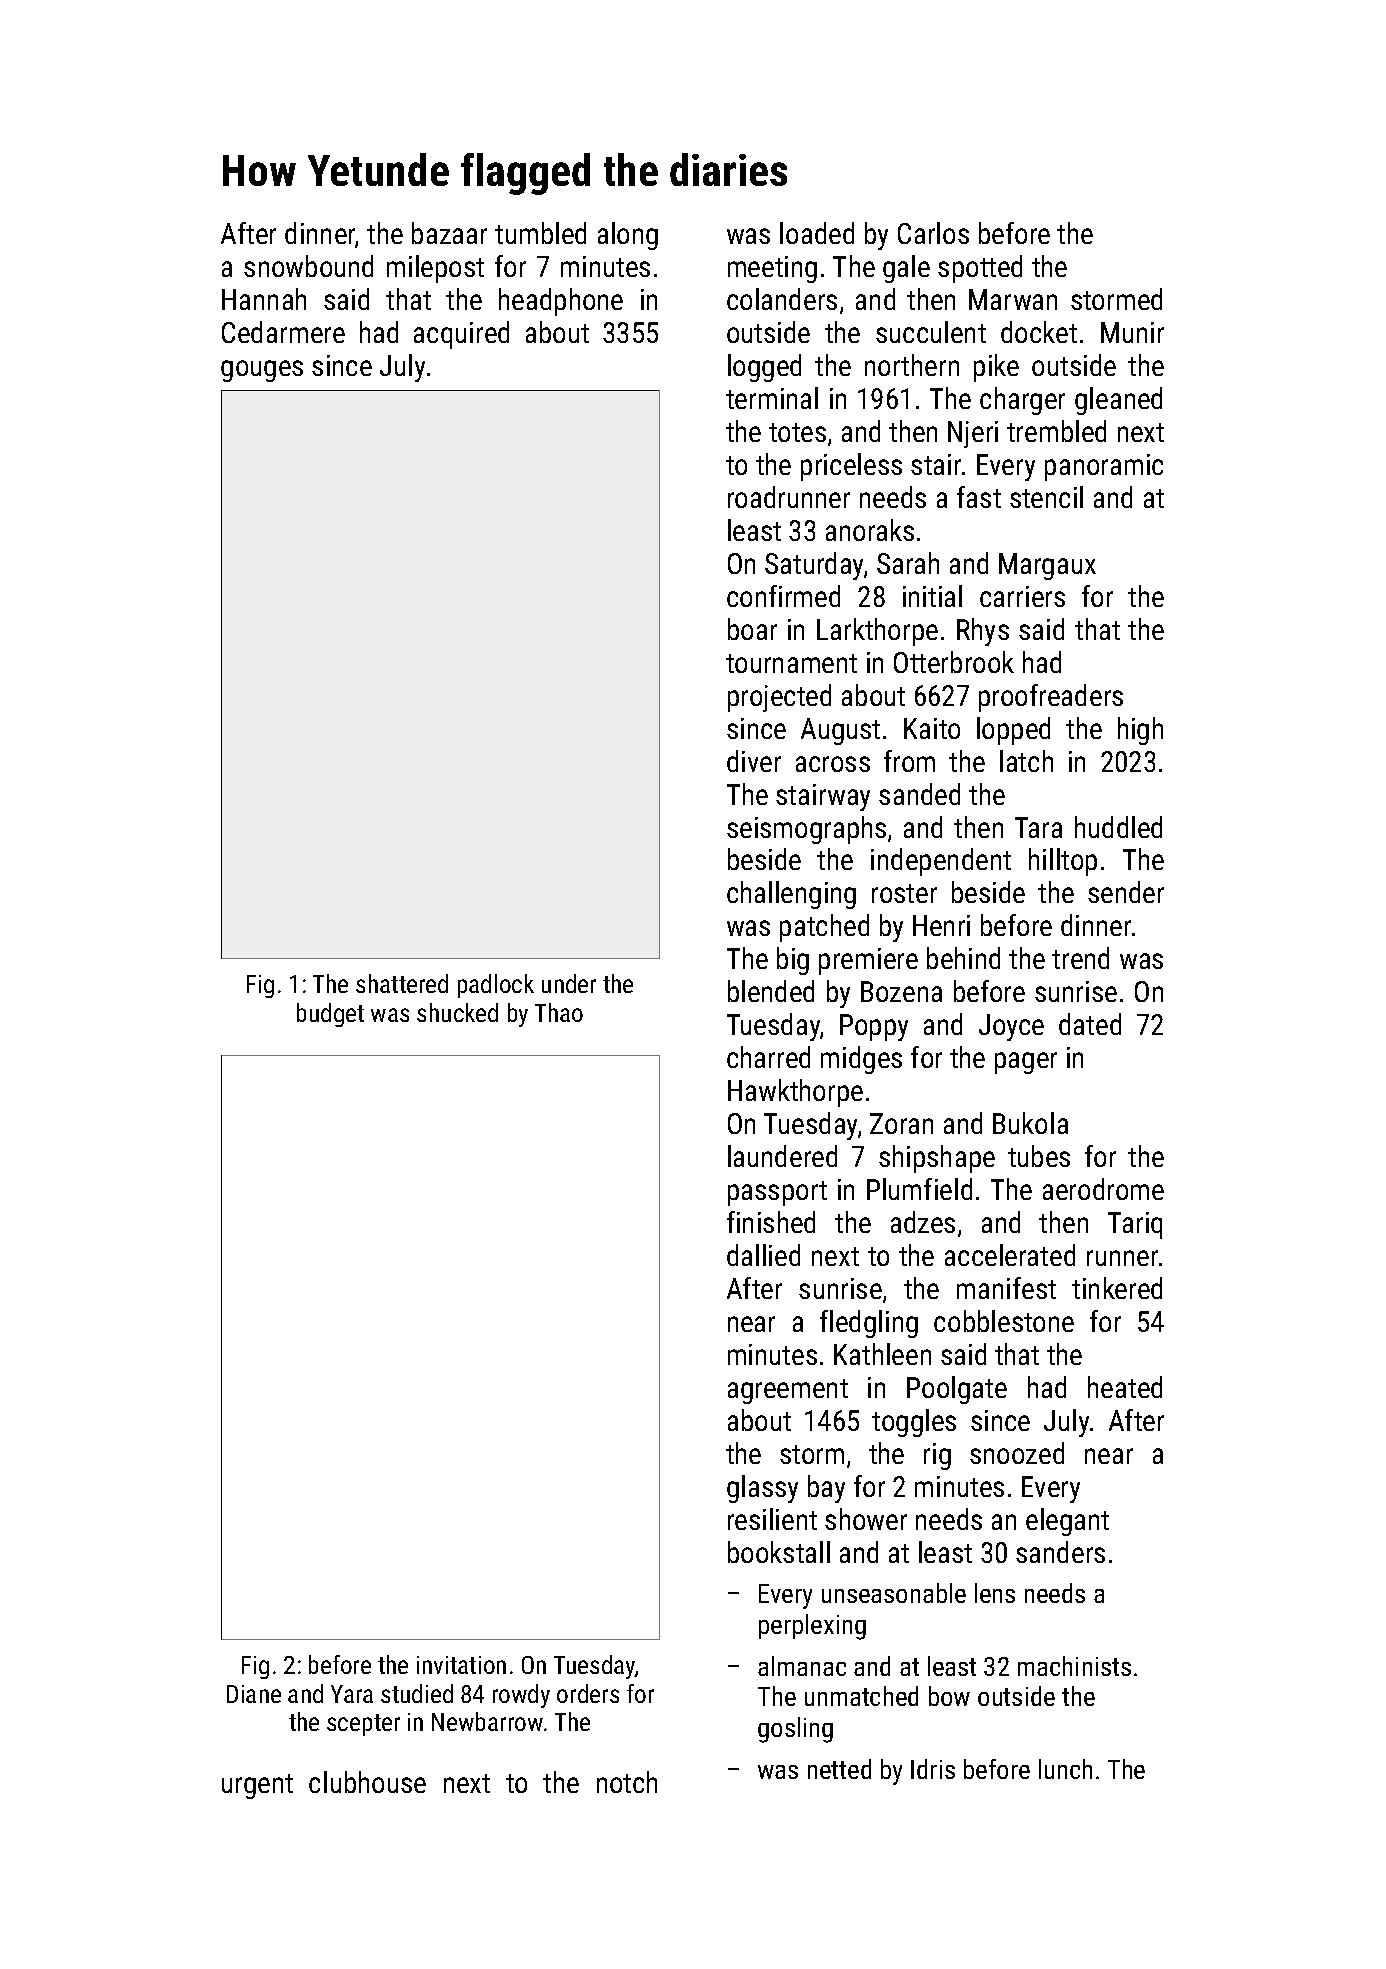 This screenshot has height=1969, width=1386. I want to click on Hannah, so click(264, 299).
